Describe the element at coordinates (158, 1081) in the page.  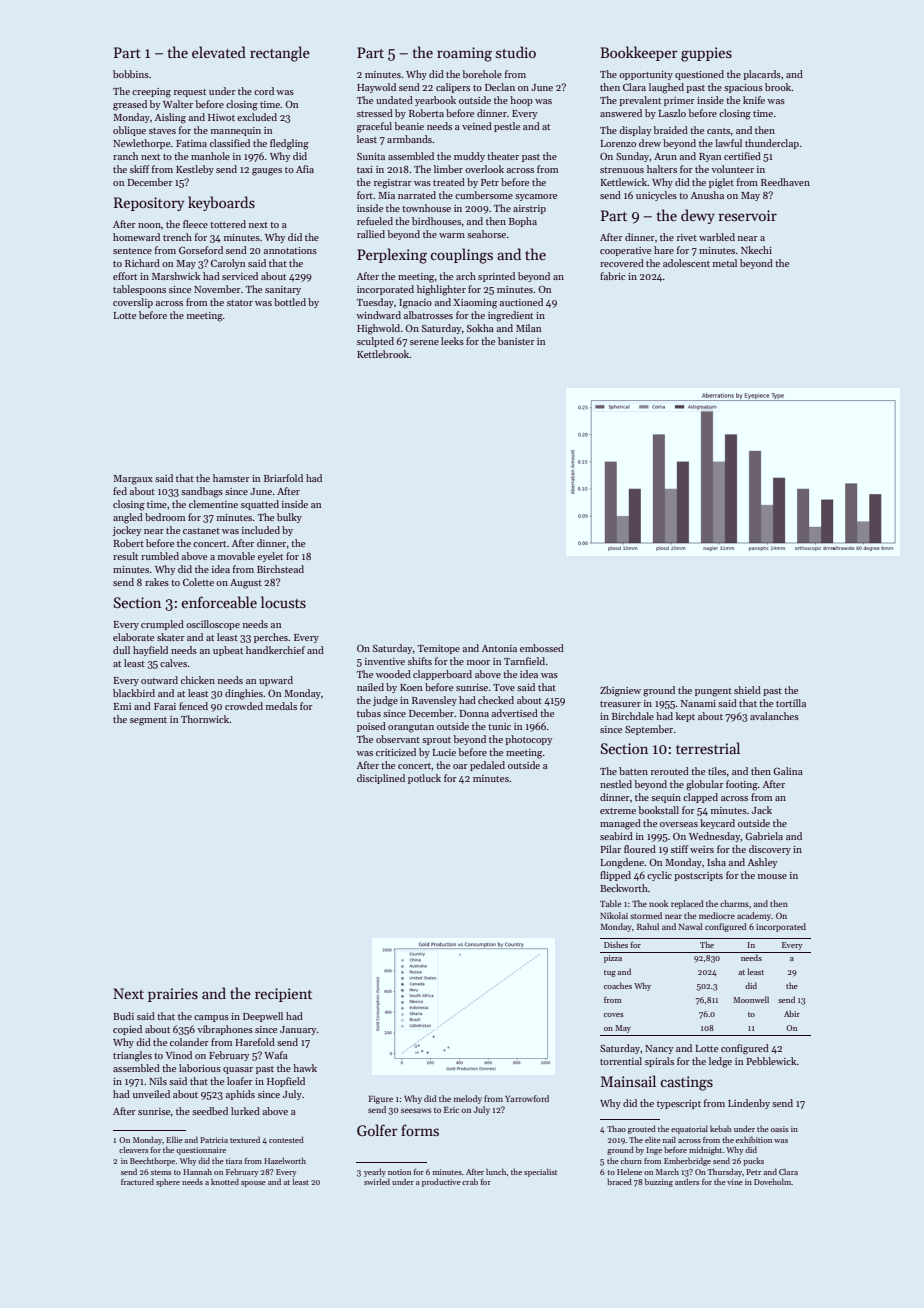
I see `Nils` at that location.
